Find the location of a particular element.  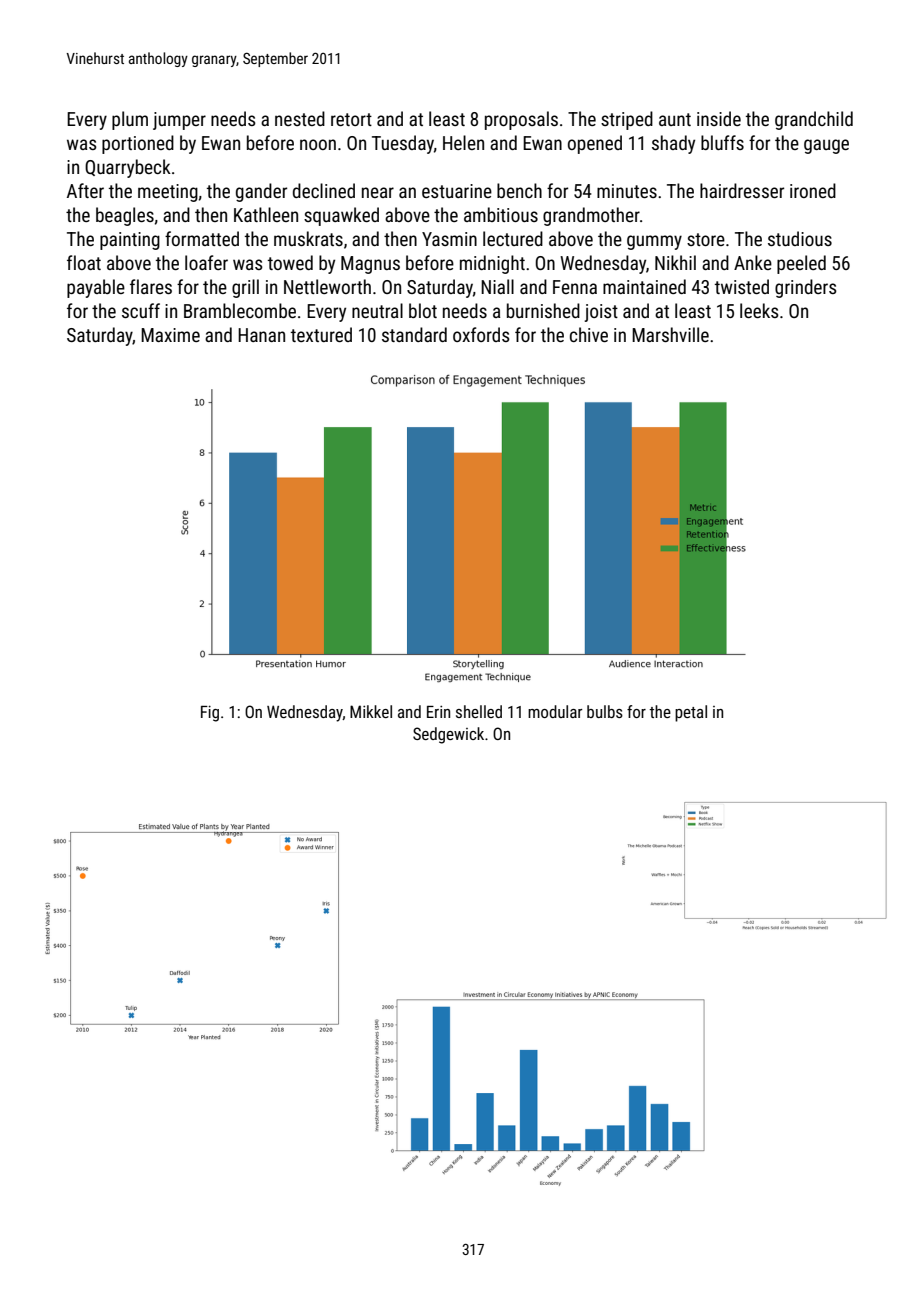

Nettleworth is located at coordinates (327, 286).
